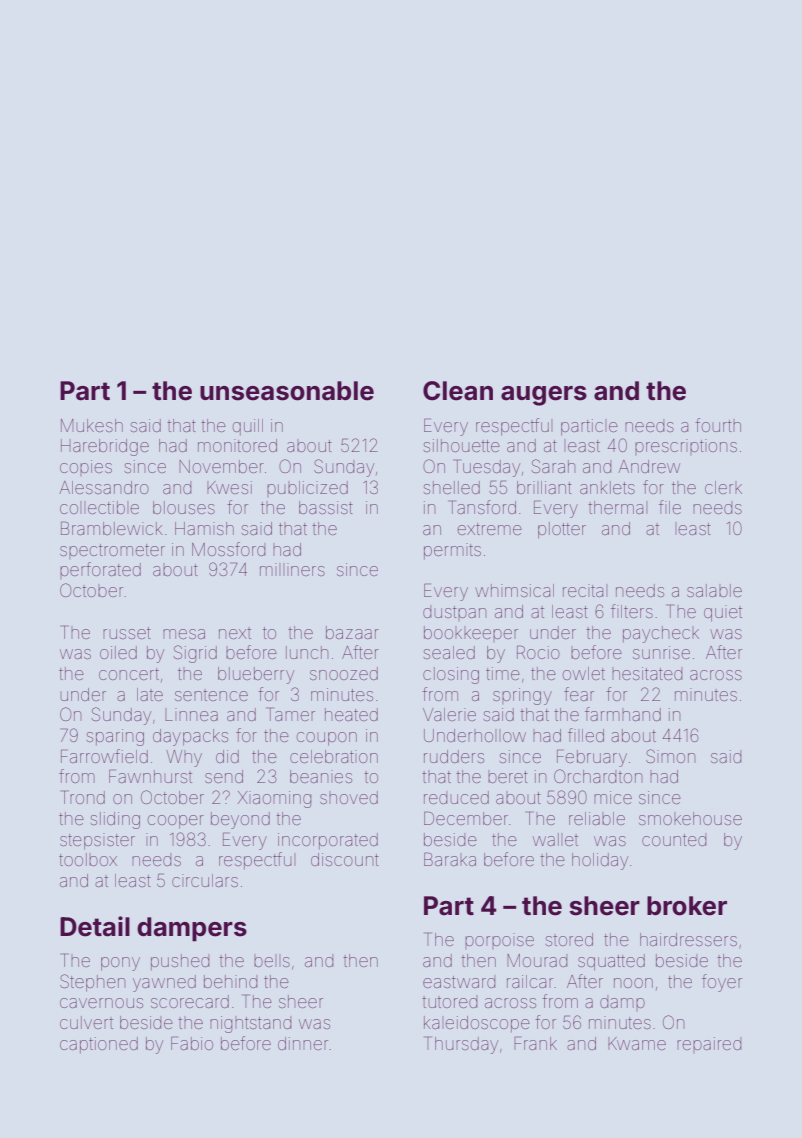 Image resolution: width=802 pixels, height=1138 pixels. Describe the element at coordinates (709, 1043) in the screenshot. I see `repaired` at that location.
